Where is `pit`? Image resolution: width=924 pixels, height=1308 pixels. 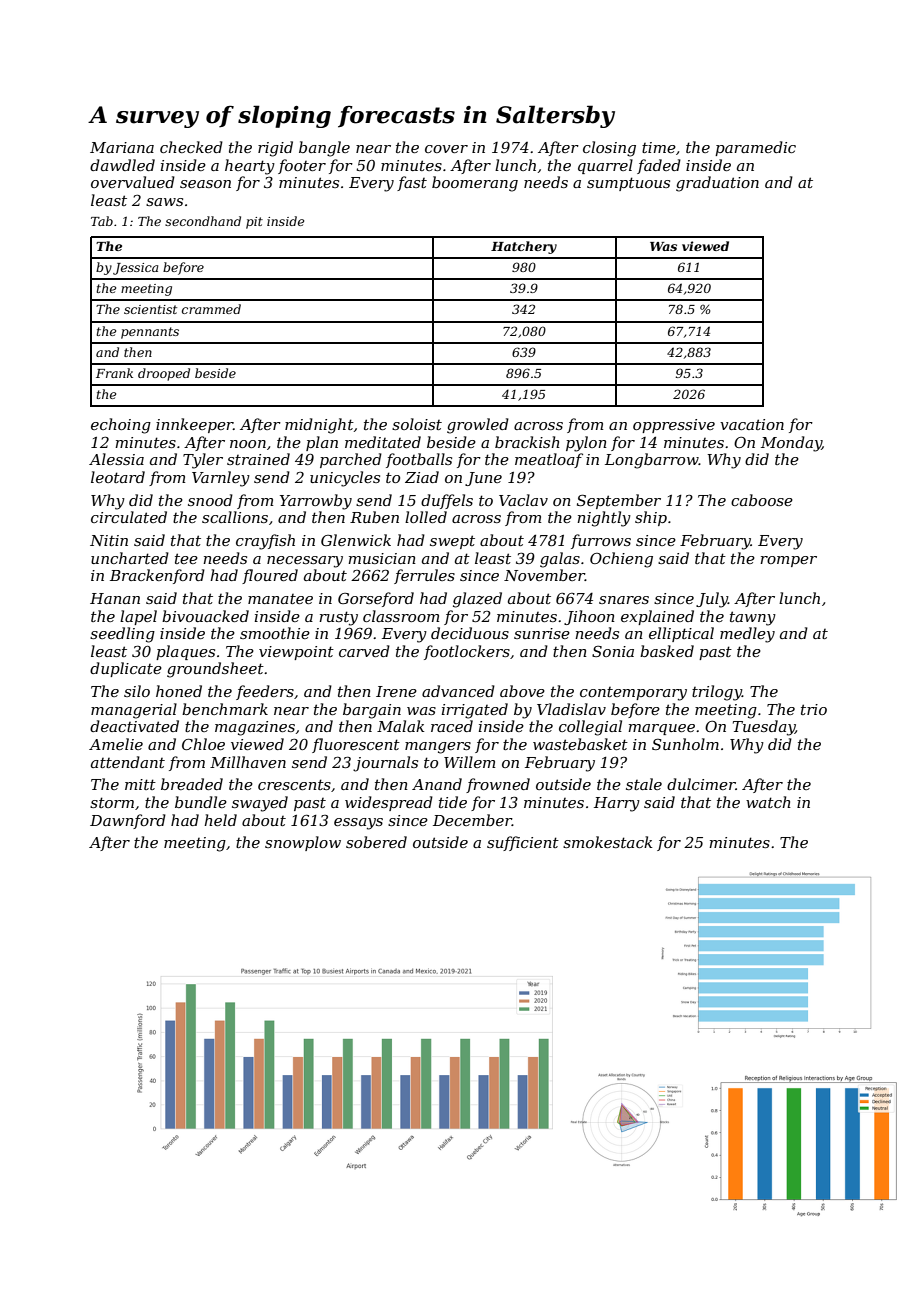 pit is located at coordinates (254, 223).
